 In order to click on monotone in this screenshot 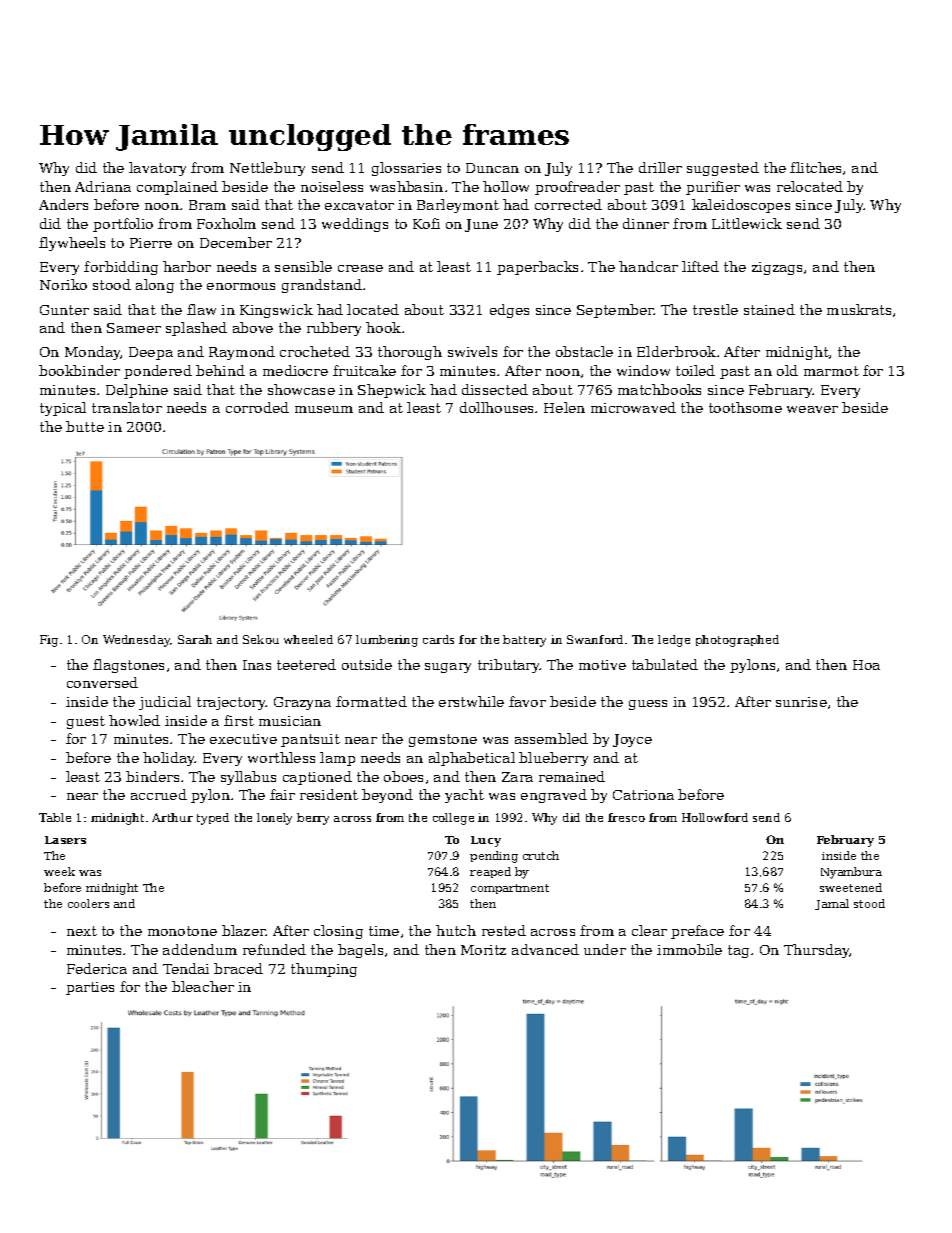, I will do `click(182, 931)`.
